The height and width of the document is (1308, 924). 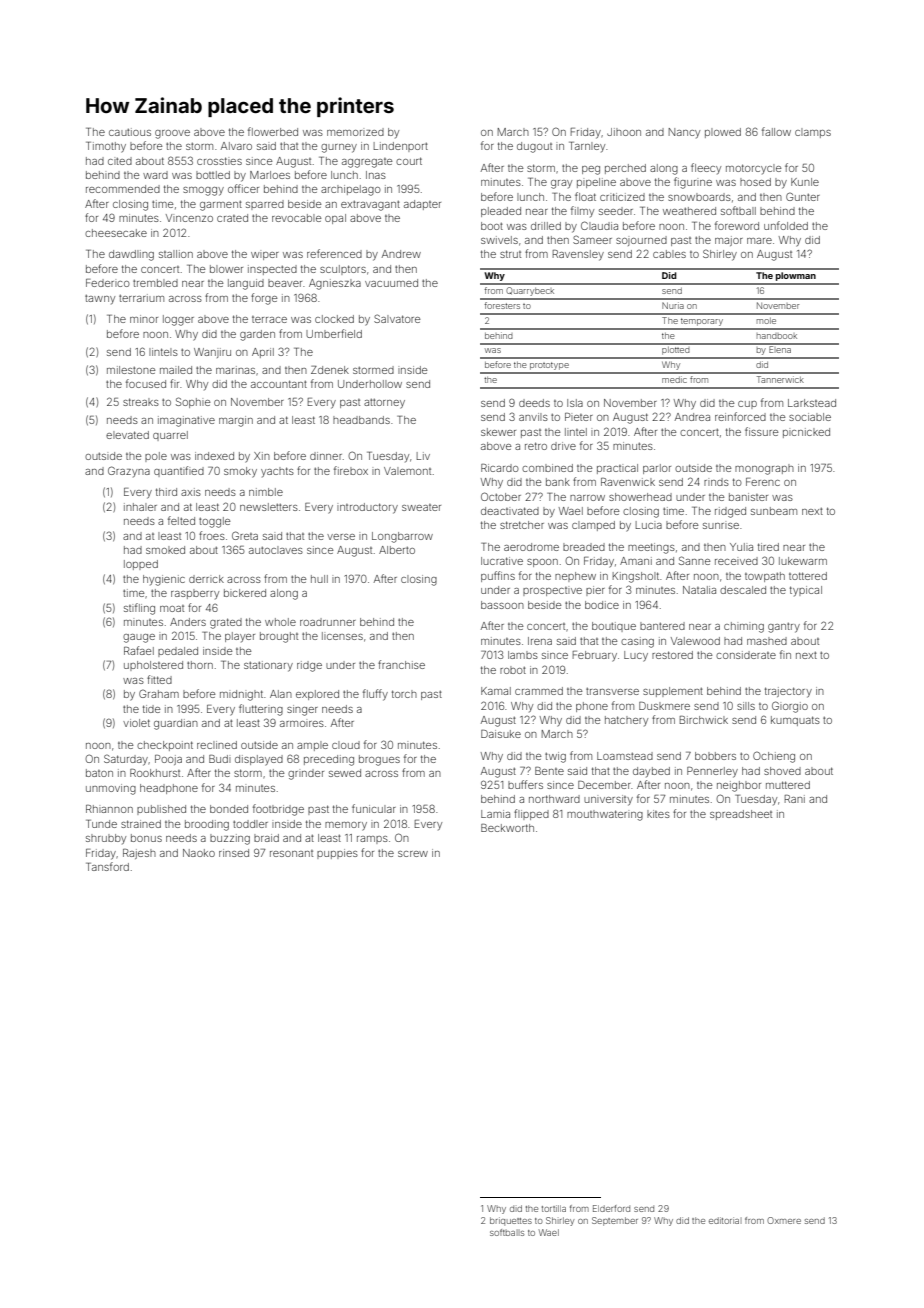 What do you see at coordinates (554, 1208) in the document?
I see `tortilla` at bounding box center [554, 1208].
